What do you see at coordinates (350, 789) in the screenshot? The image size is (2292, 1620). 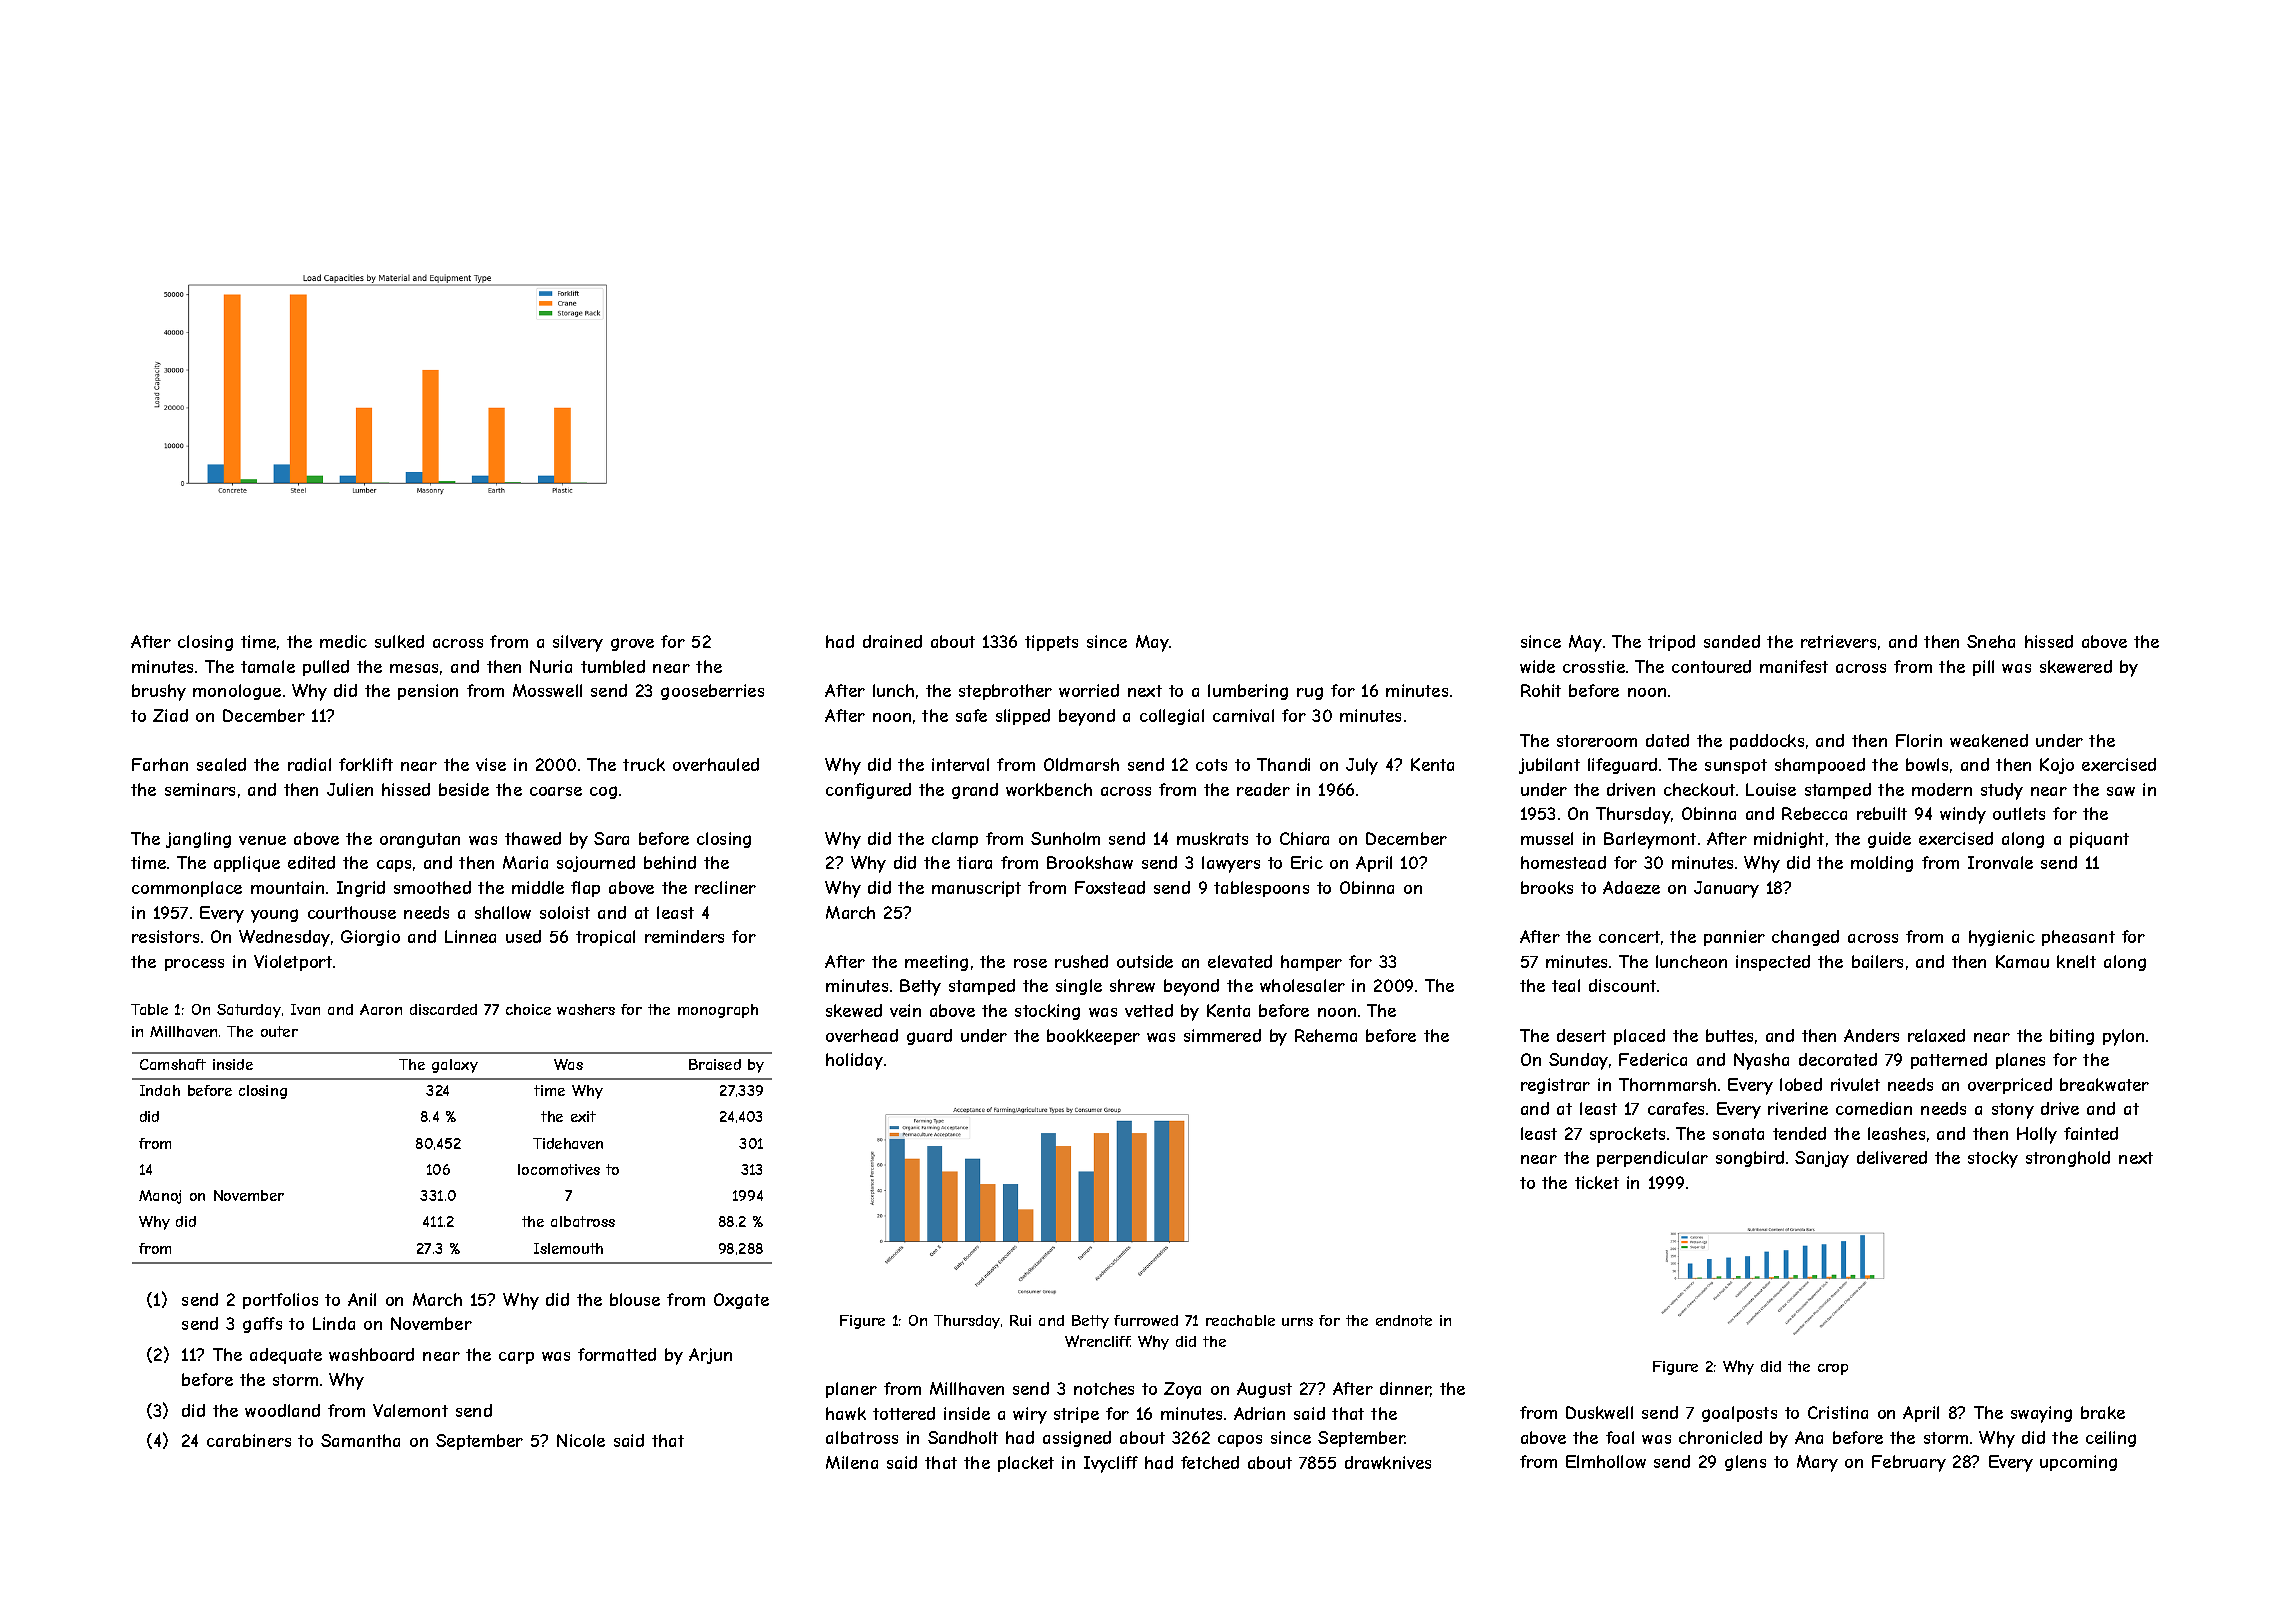 I see `Julien` at bounding box center [350, 789].
